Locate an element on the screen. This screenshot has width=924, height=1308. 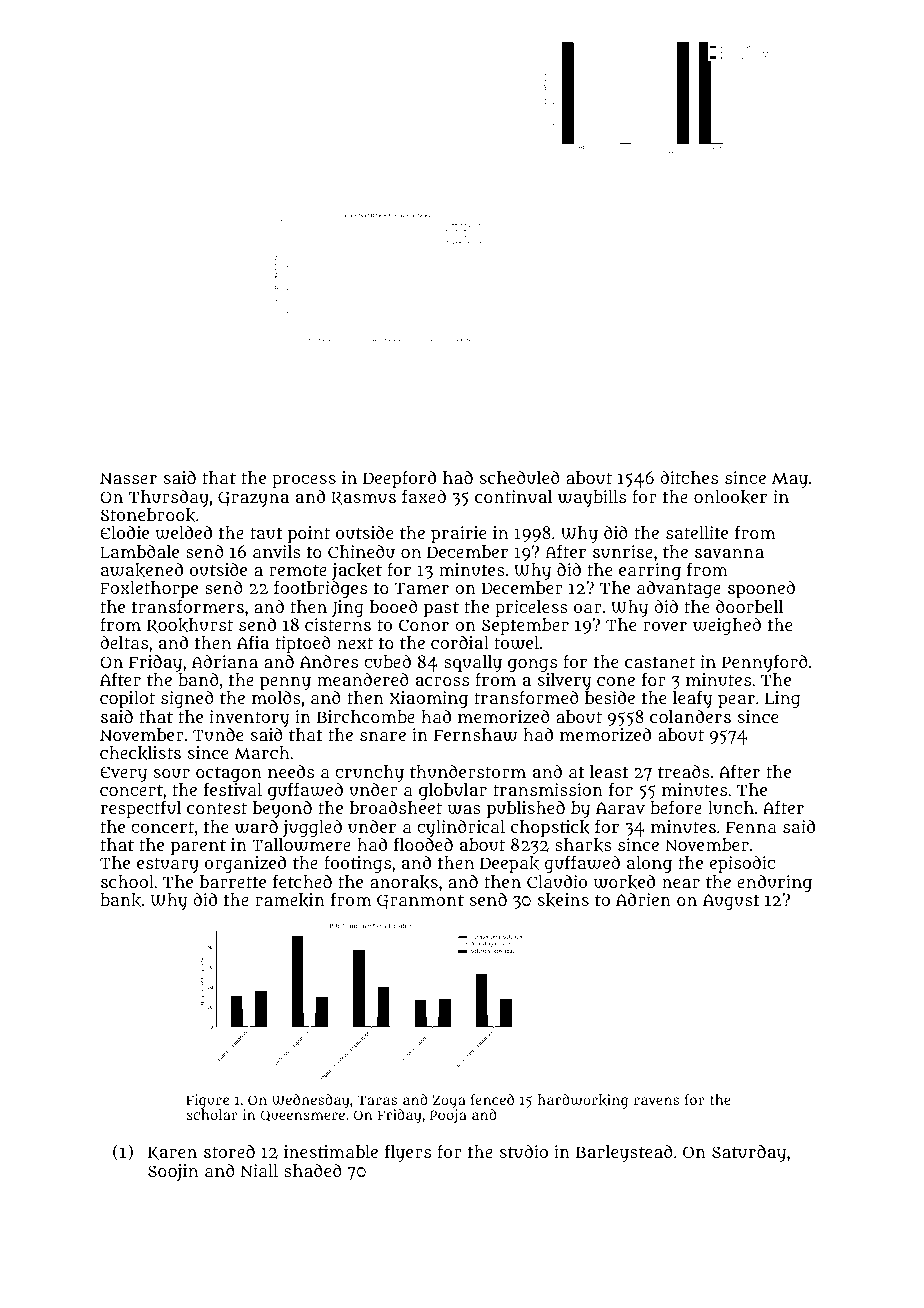
Nasser is located at coordinates (128, 478).
